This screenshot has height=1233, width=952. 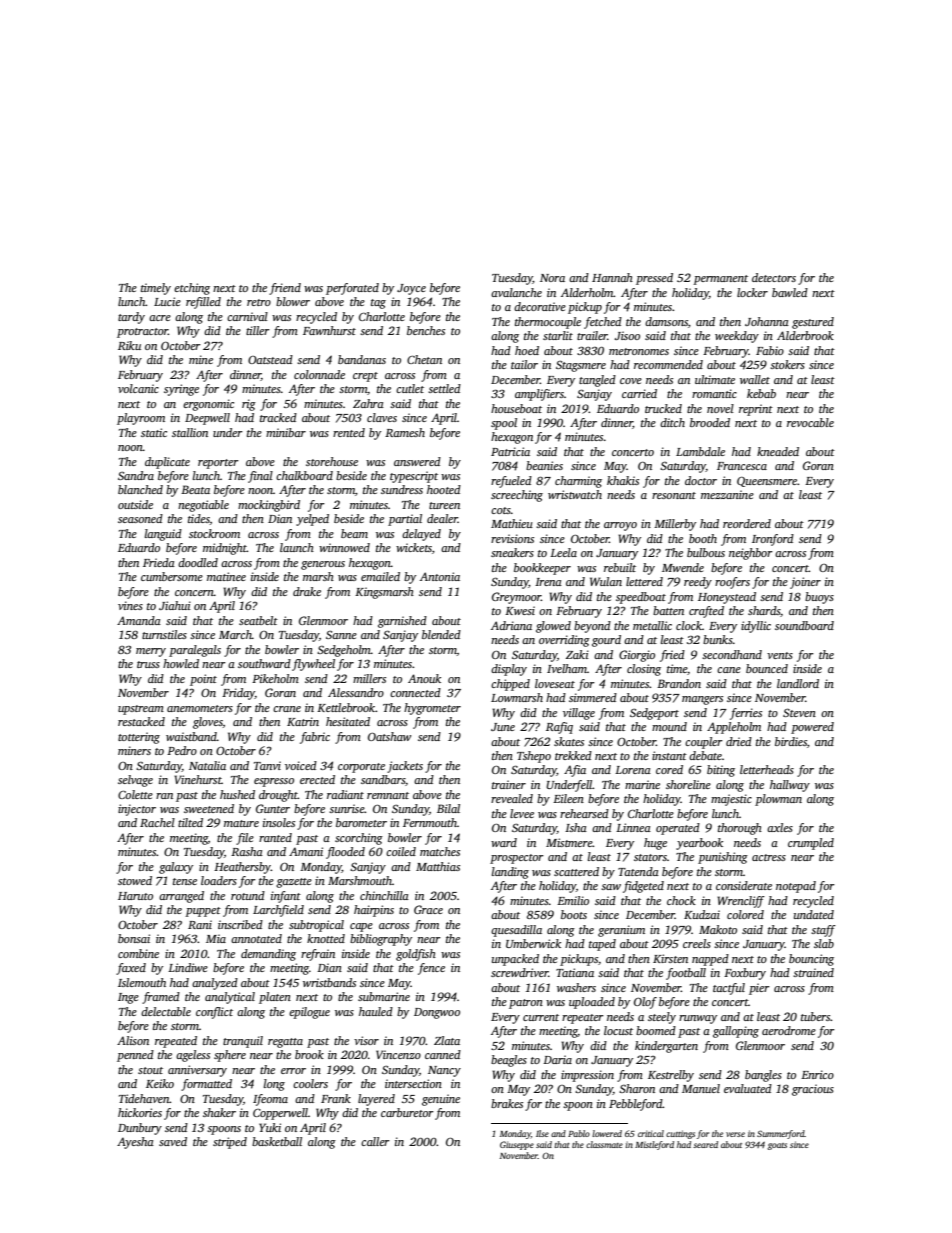 What do you see at coordinates (375, 1141) in the screenshot?
I see `caller` at bounding box center [375, 1141].
